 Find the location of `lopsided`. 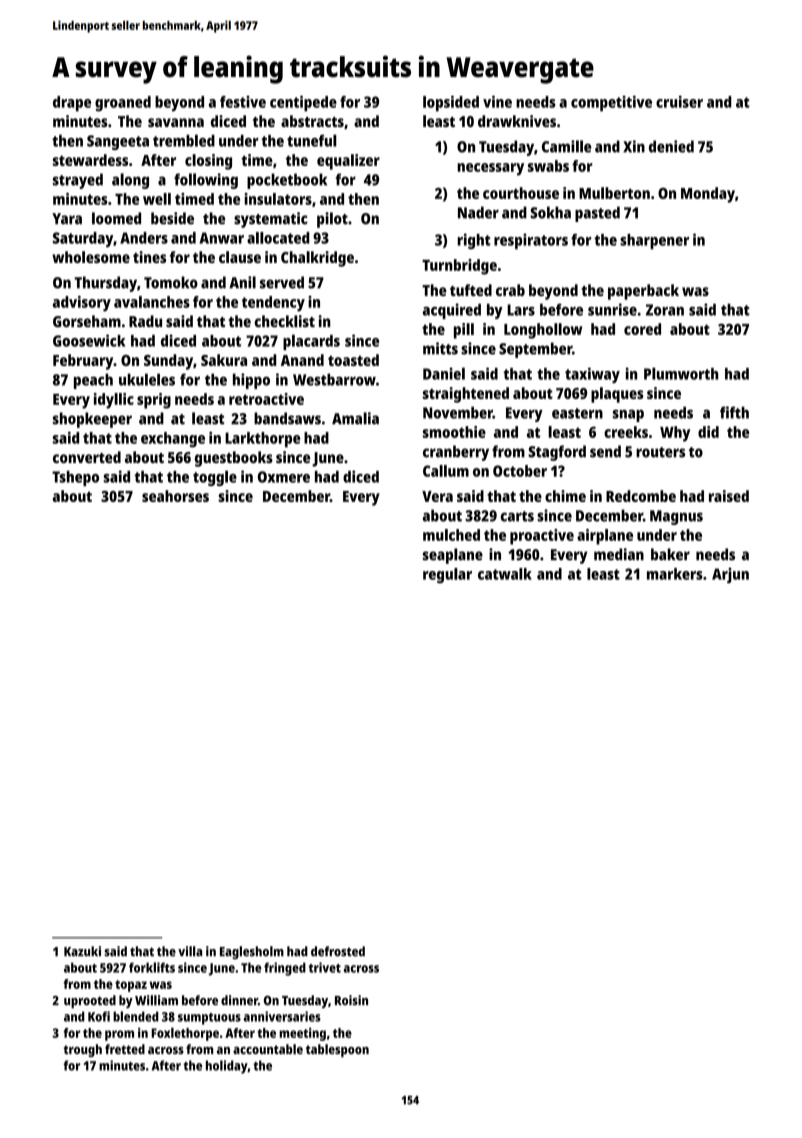

lopsided is located at coordinates (451, 103).
